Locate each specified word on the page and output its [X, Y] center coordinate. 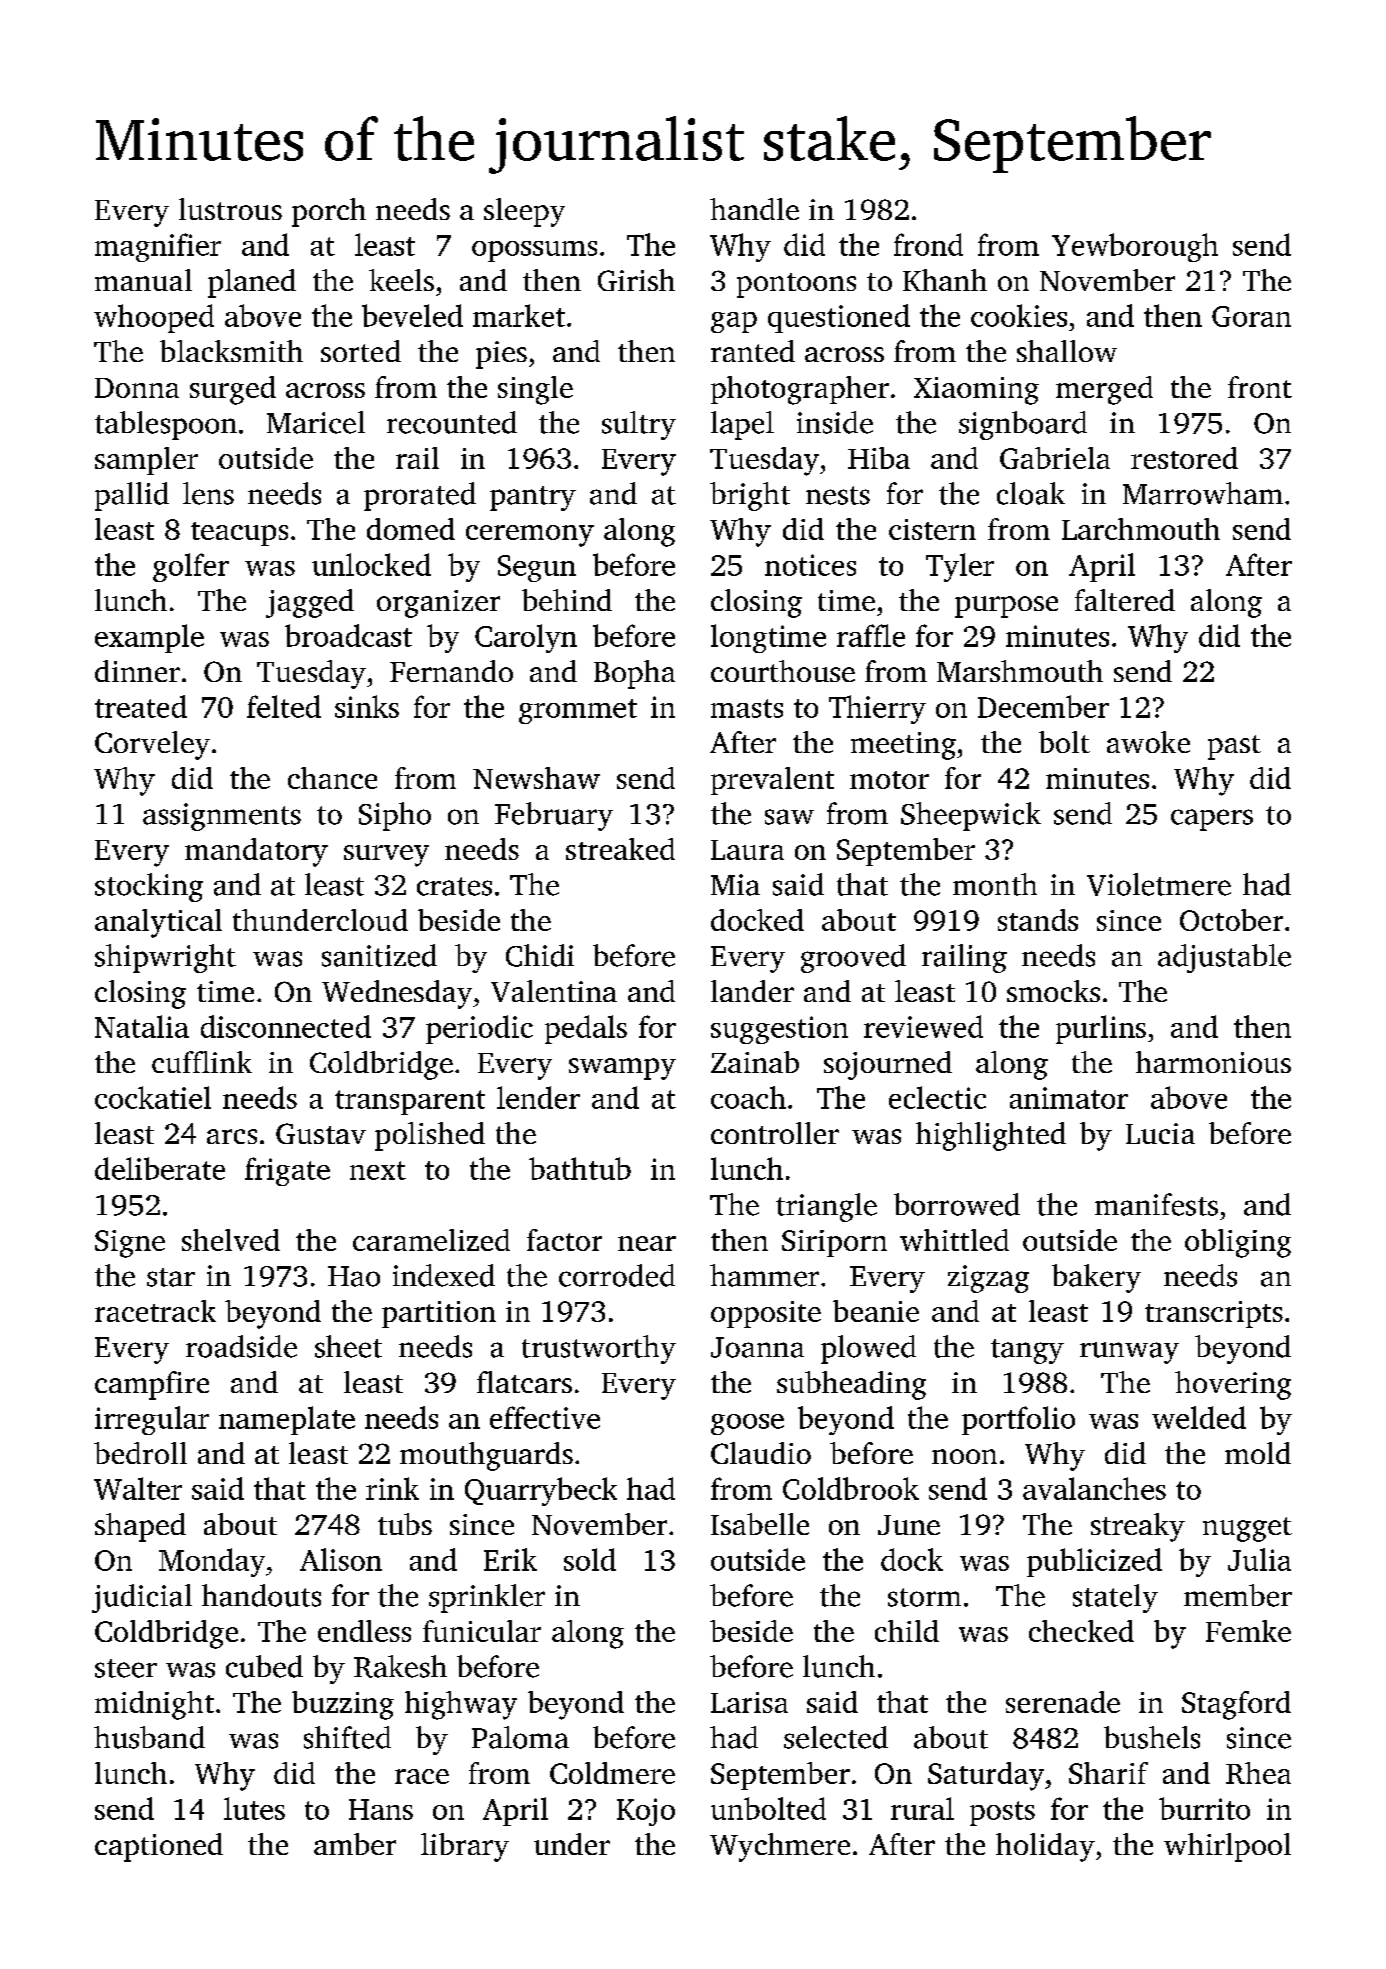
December [1043, 706]
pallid [132, 496]
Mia [735, 885]
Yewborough [1135, 247]
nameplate [287, 1420]
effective [545, 1417]
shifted [347, 1737]
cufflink [202, 1062]
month [995, 884]
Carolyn [526, 638]
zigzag [988, 1279]
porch [329, 212]
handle [754, 209]
